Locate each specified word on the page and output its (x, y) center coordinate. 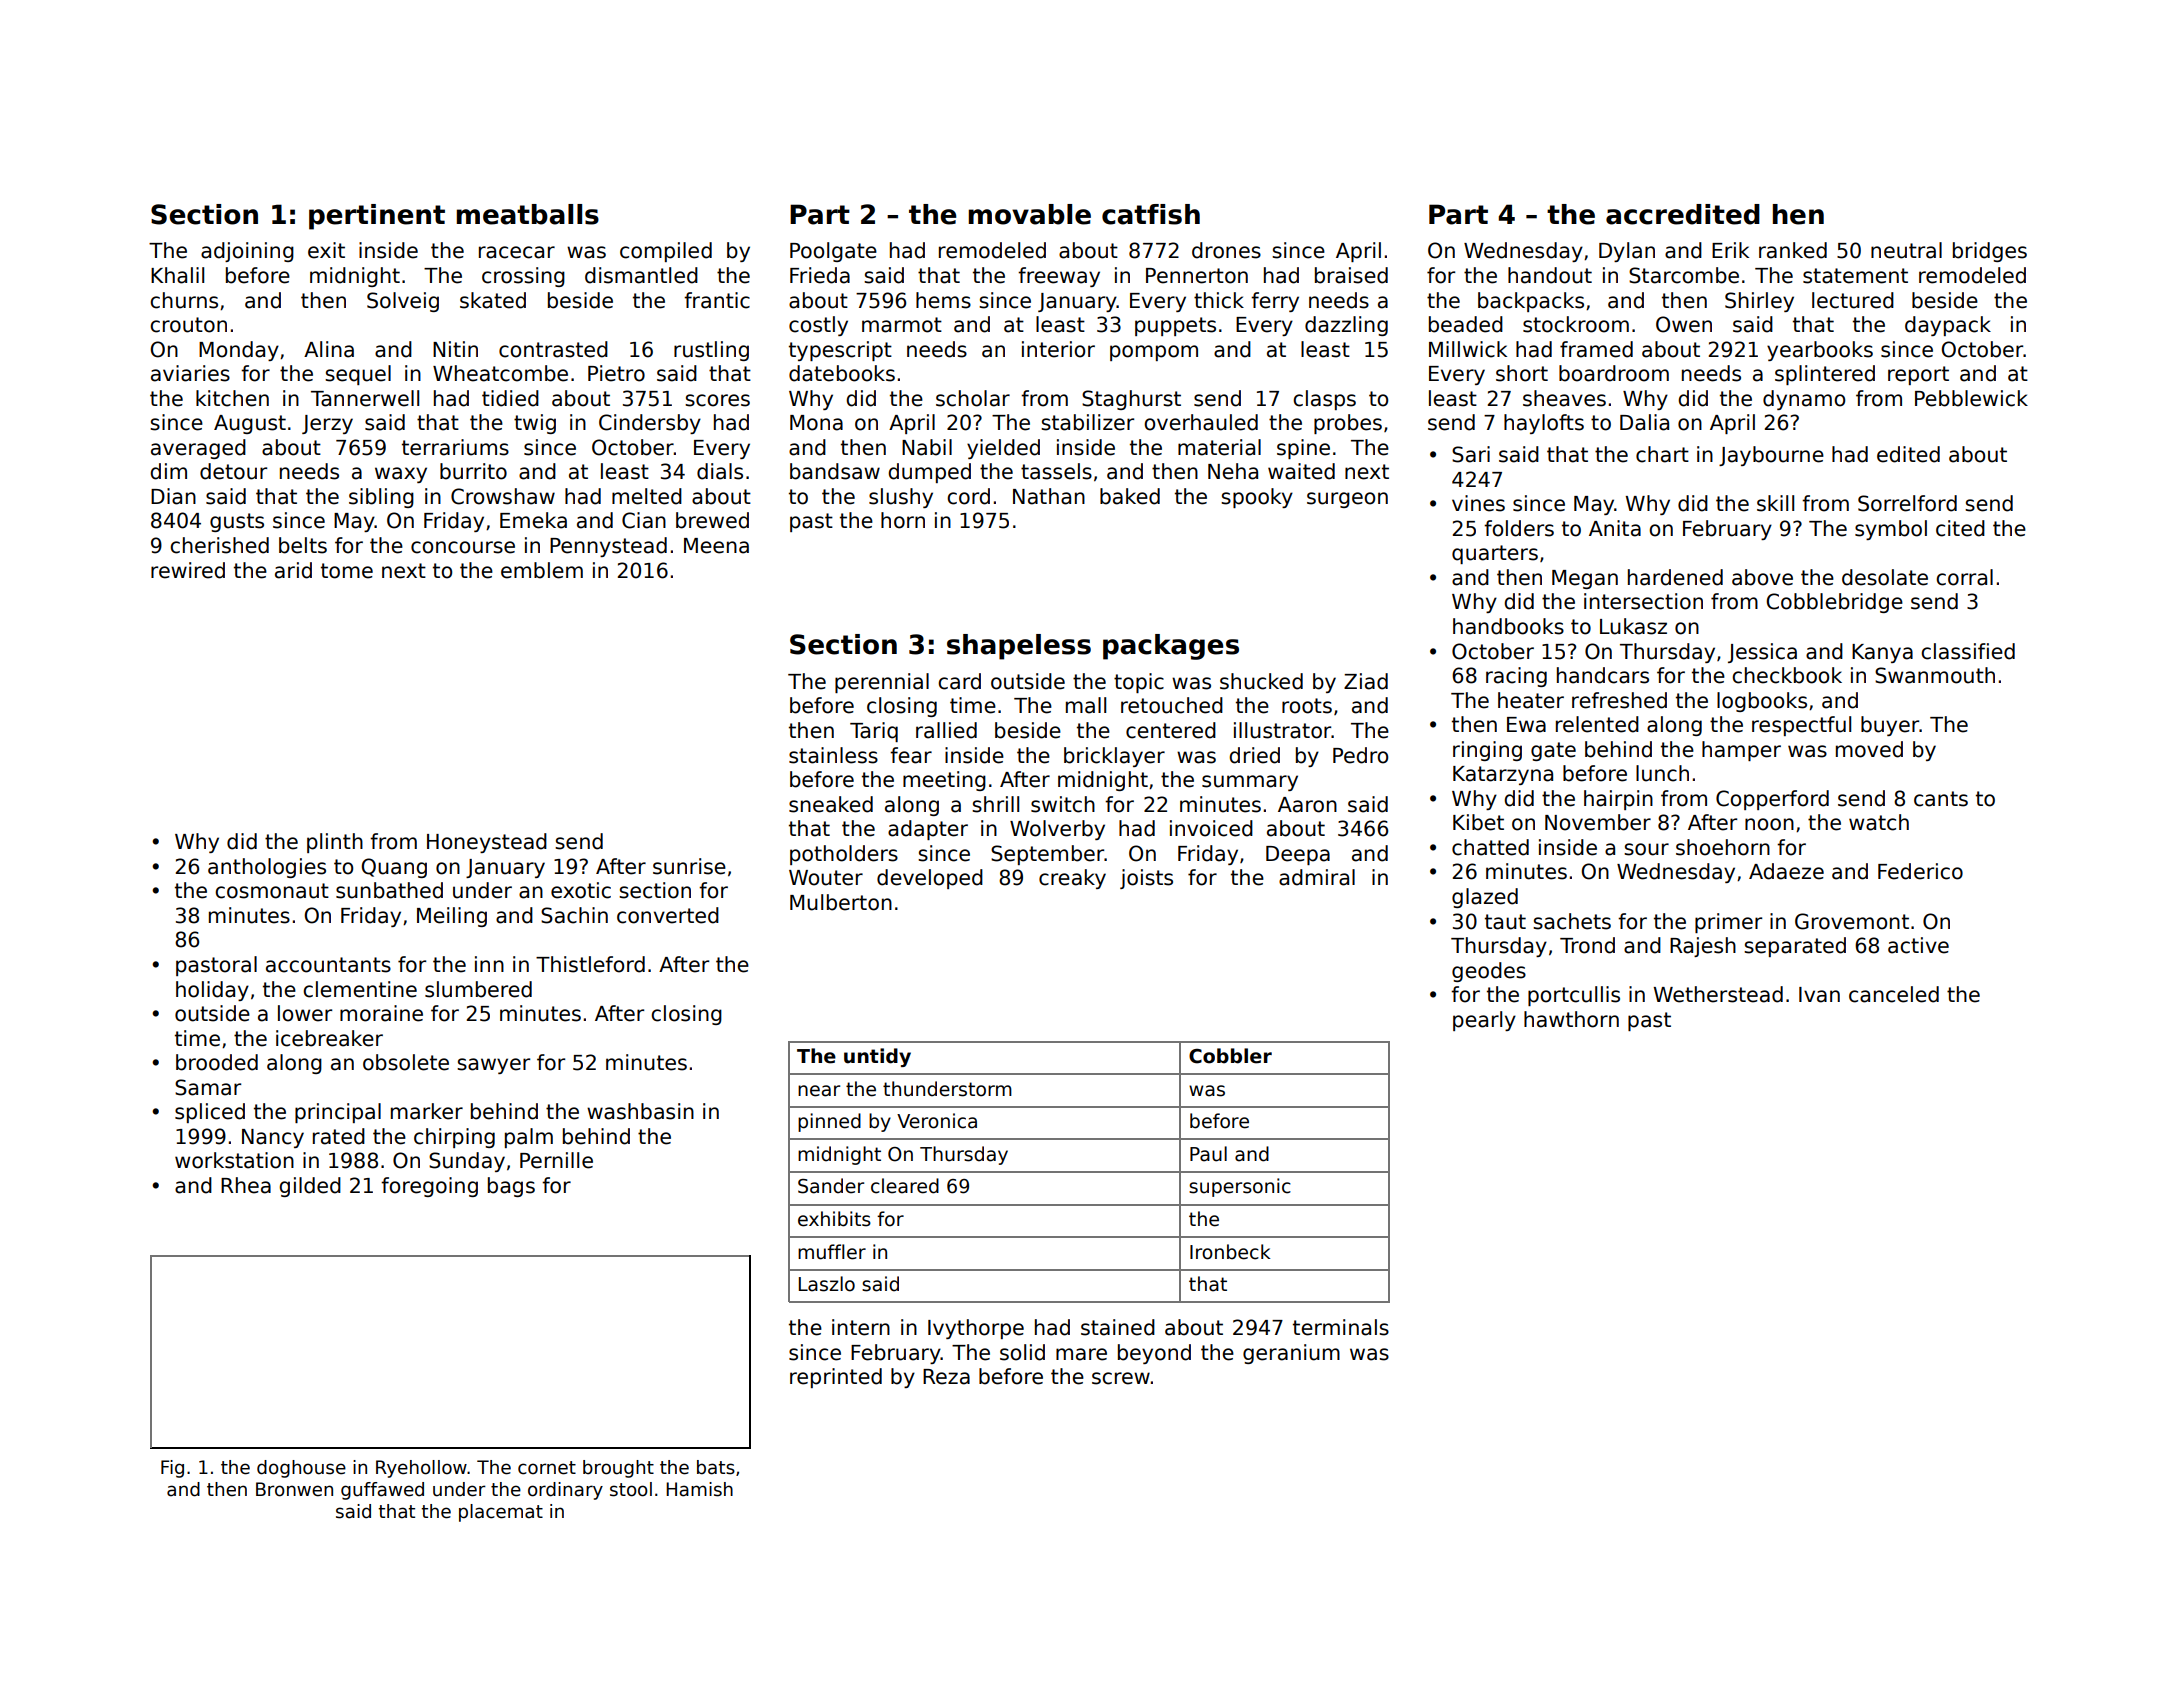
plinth (335, 843)
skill (1775, 503)
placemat (501, 1513)
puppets (1175, 326)
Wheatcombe (500, 373)
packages (1171, 647)
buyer (1890, 726)
